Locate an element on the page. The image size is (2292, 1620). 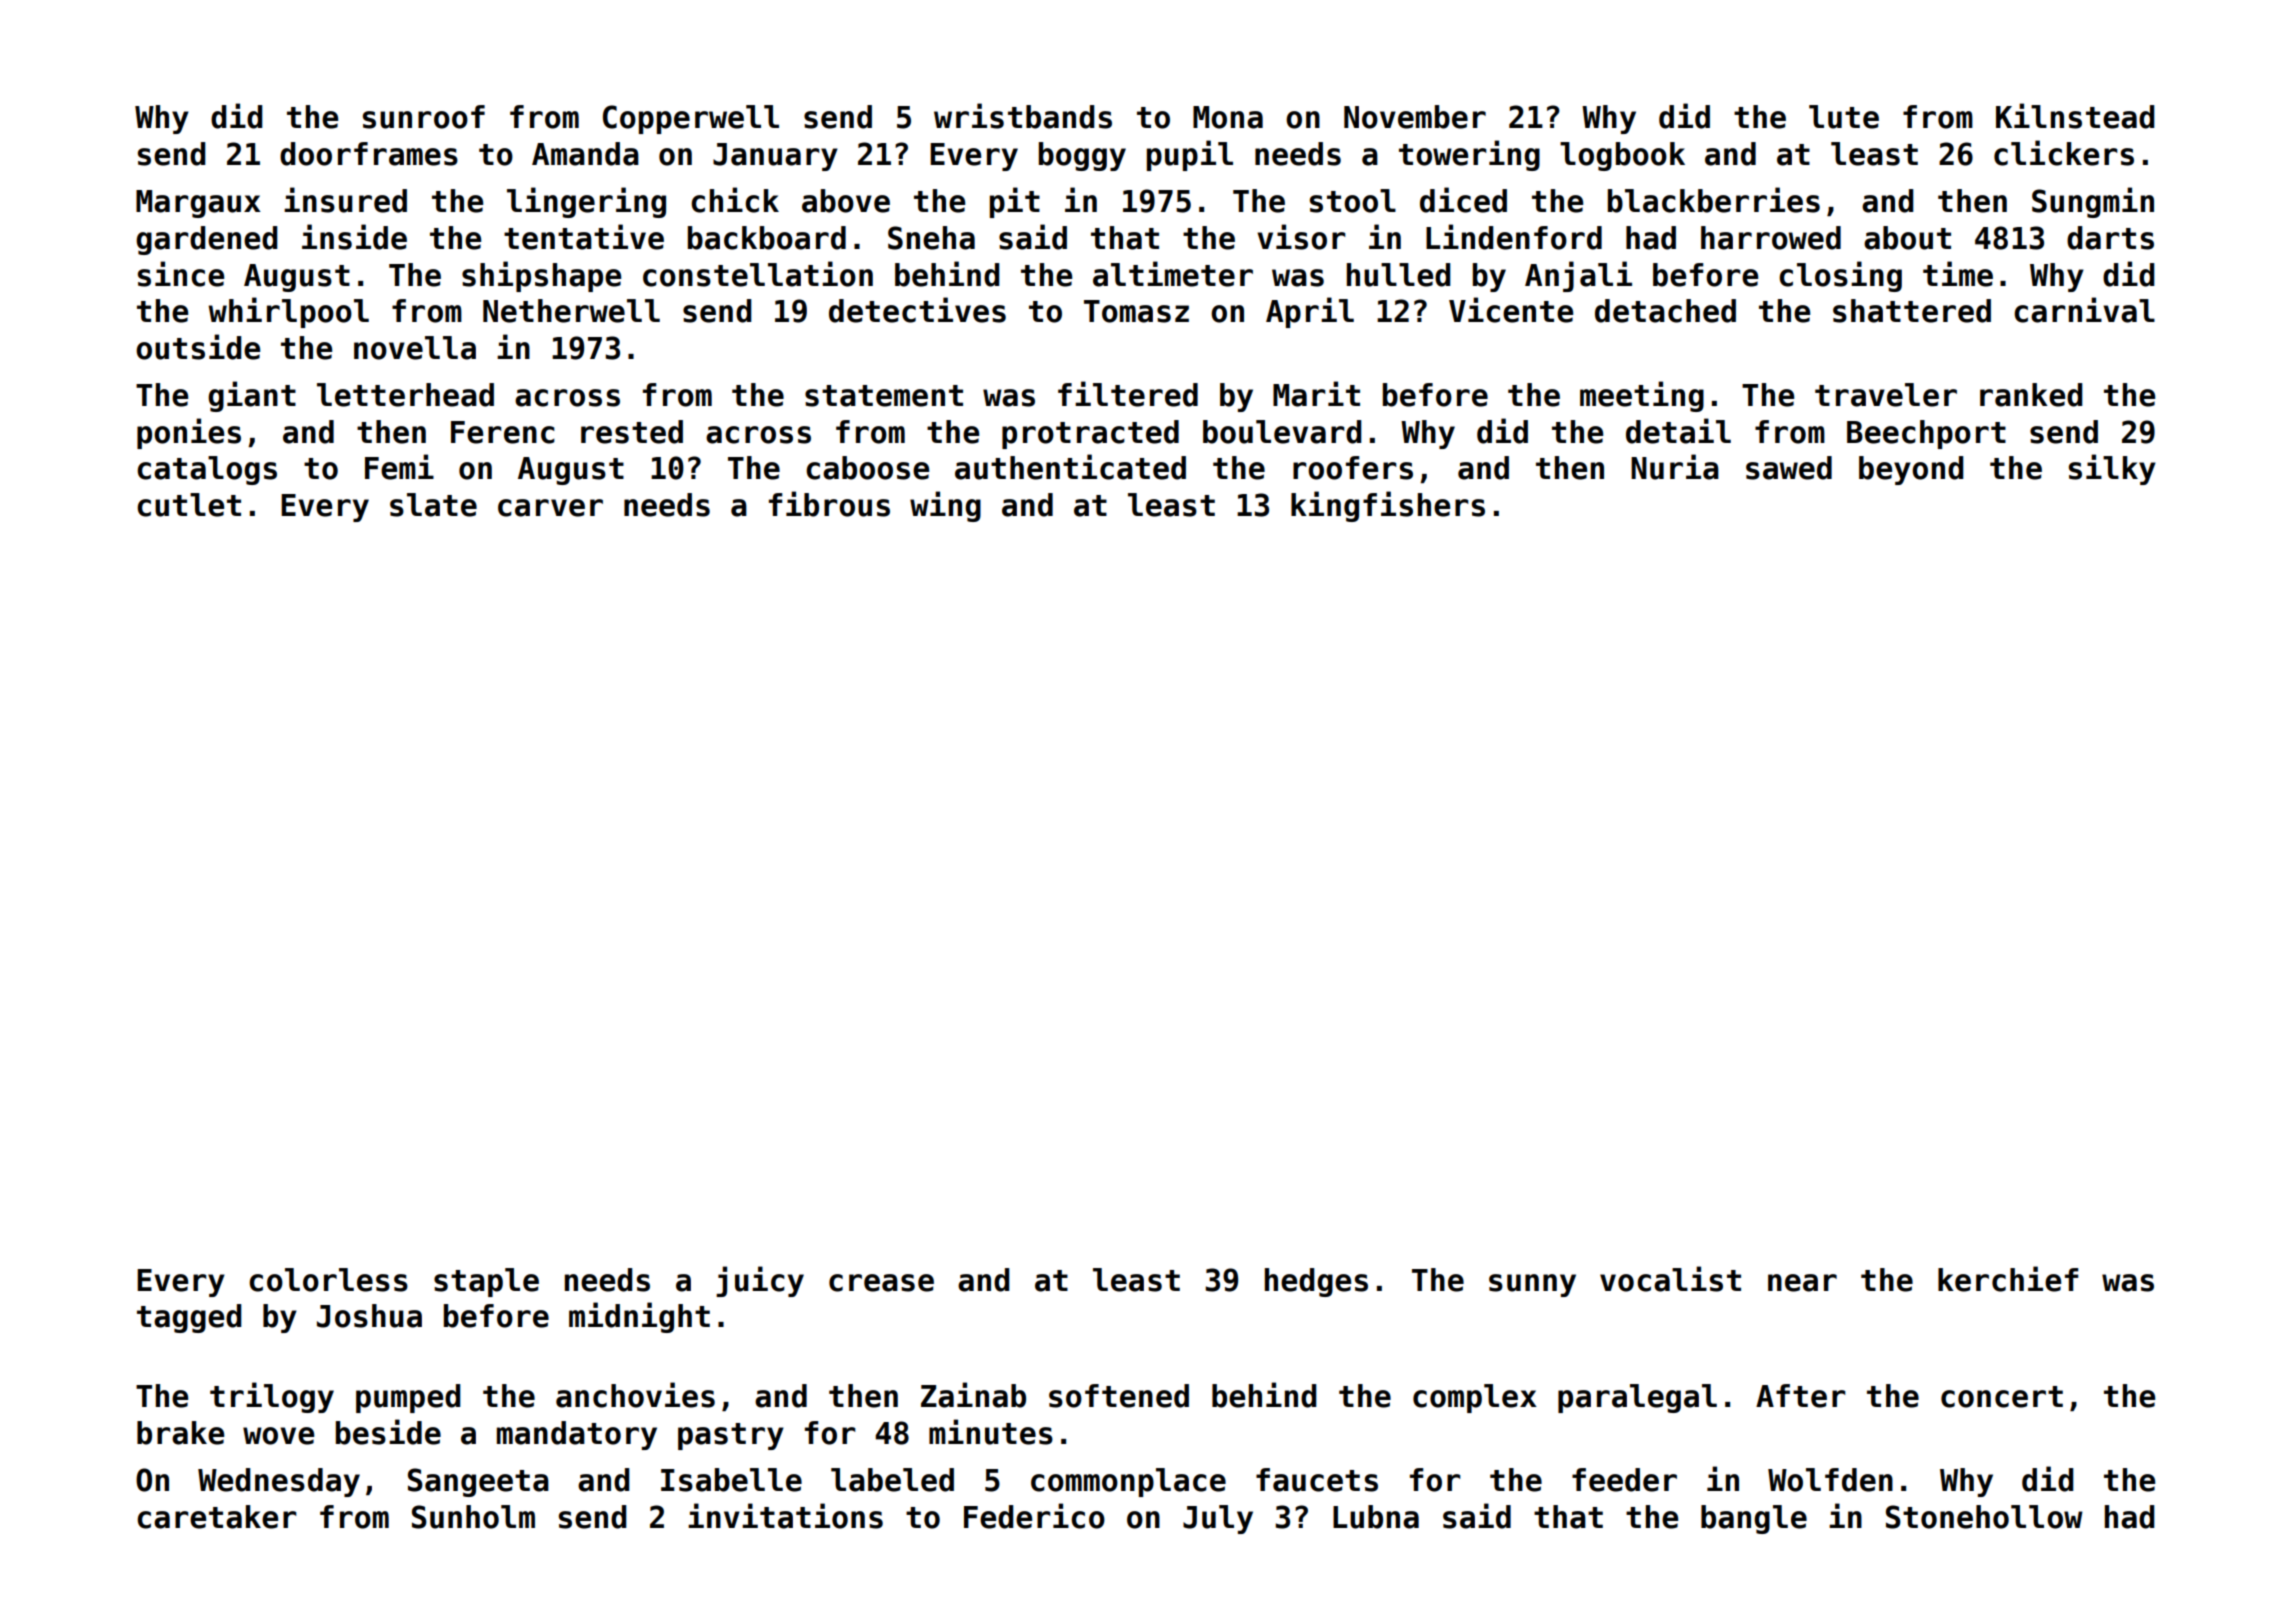
kingfishers is located at coordinates (1388, 506).
